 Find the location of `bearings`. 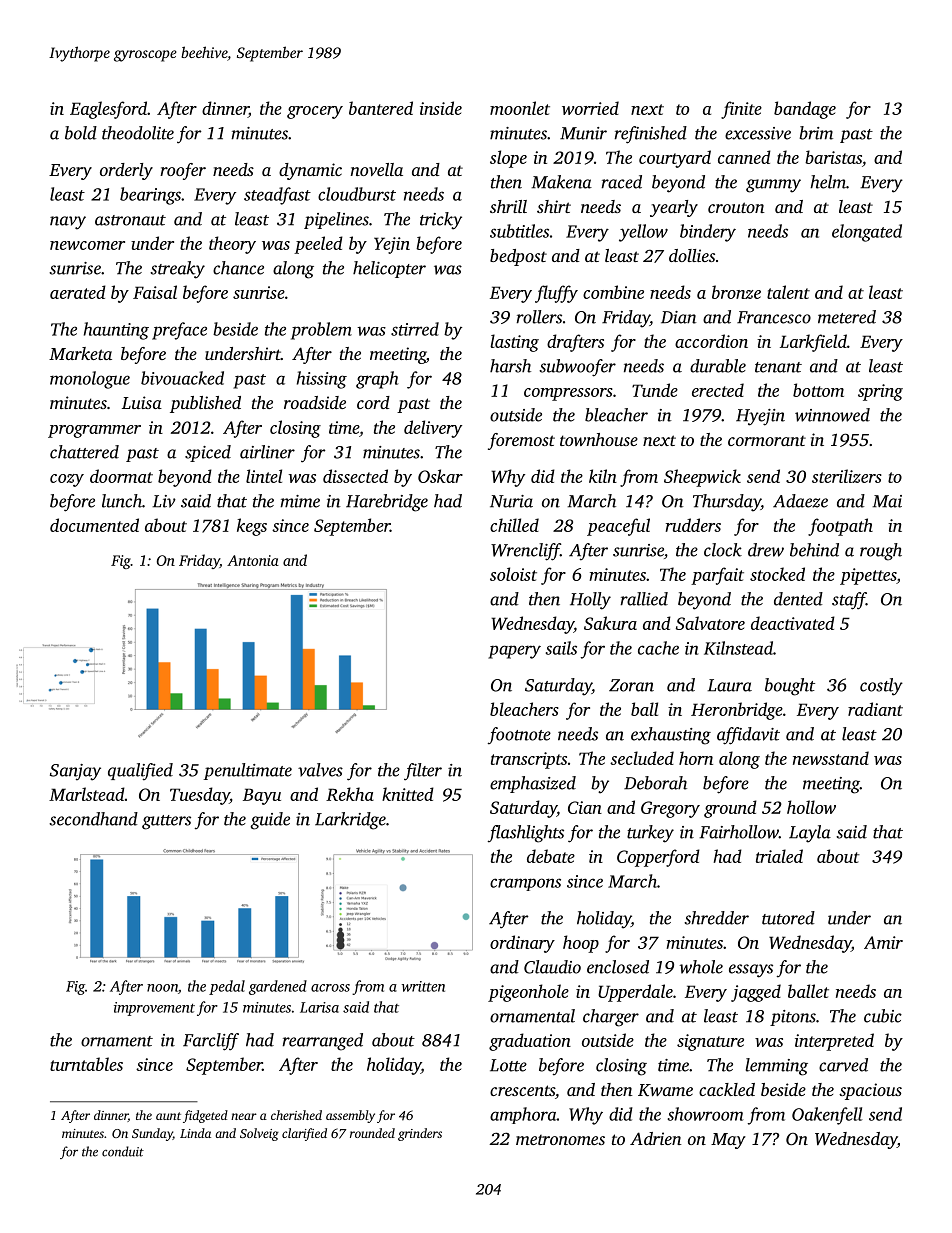

bearings is located at coordinates (150, 196).
